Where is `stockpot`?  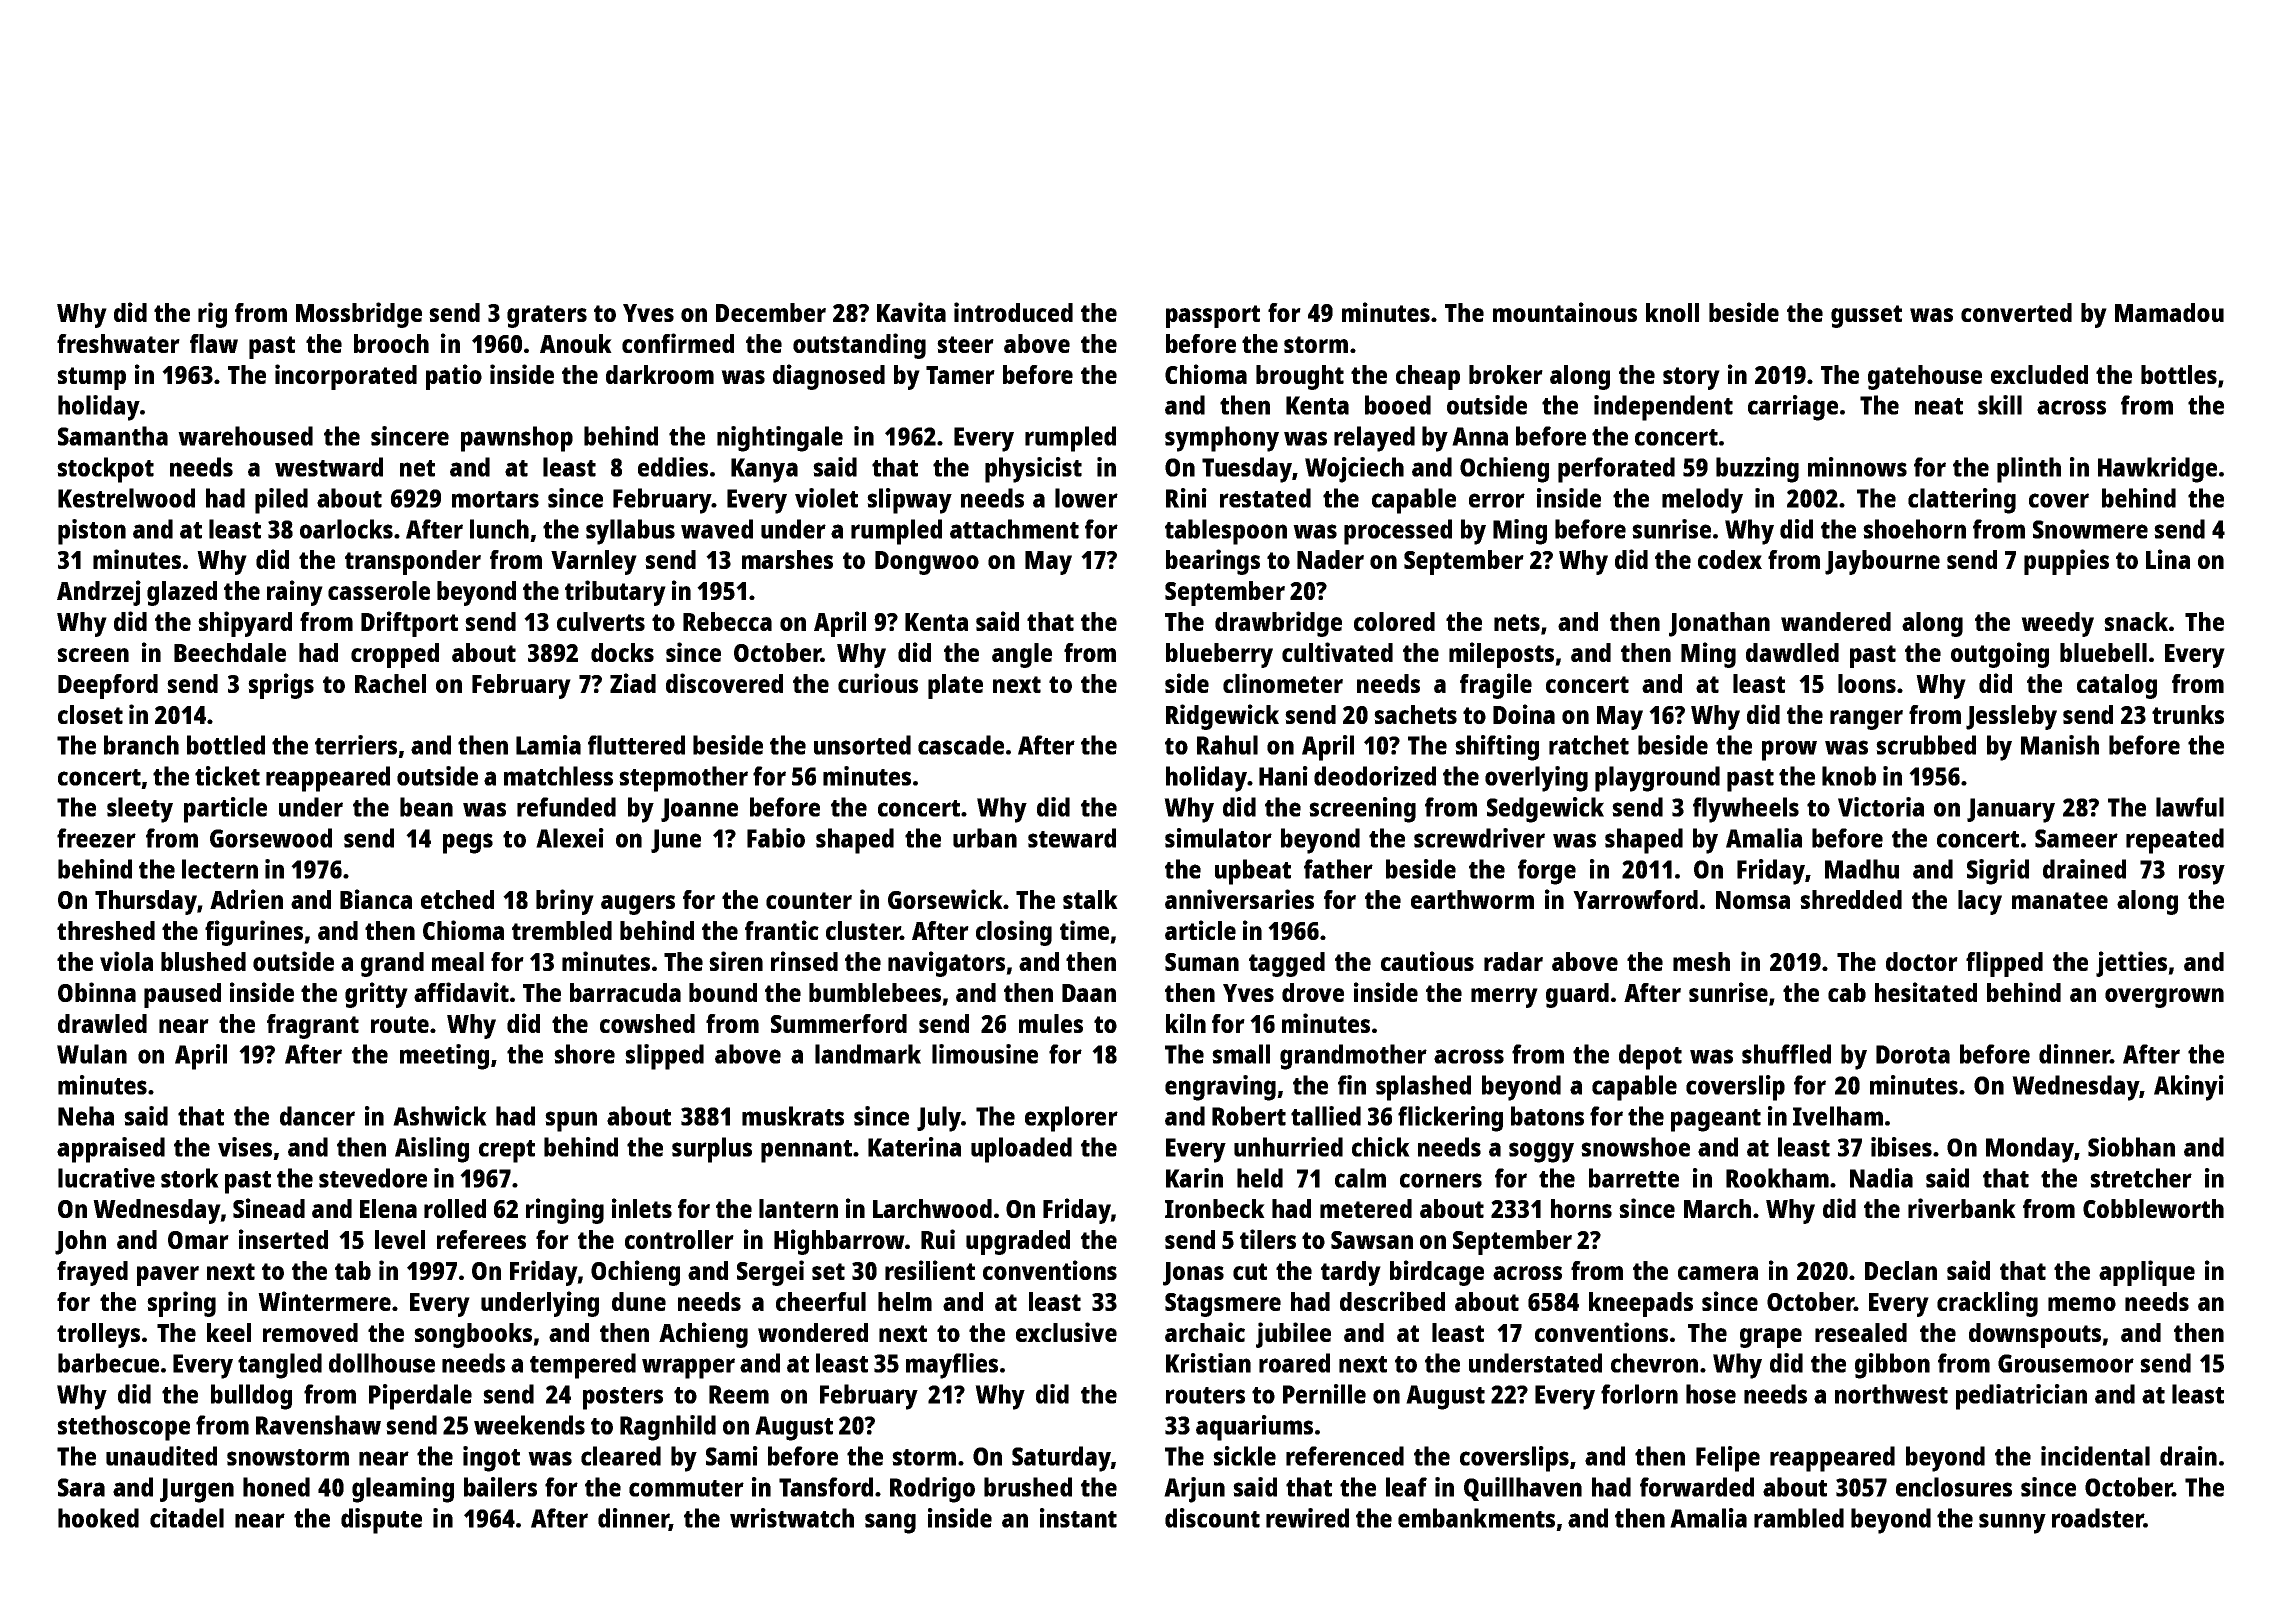 stockpot is located at coordinates (105, 470).
